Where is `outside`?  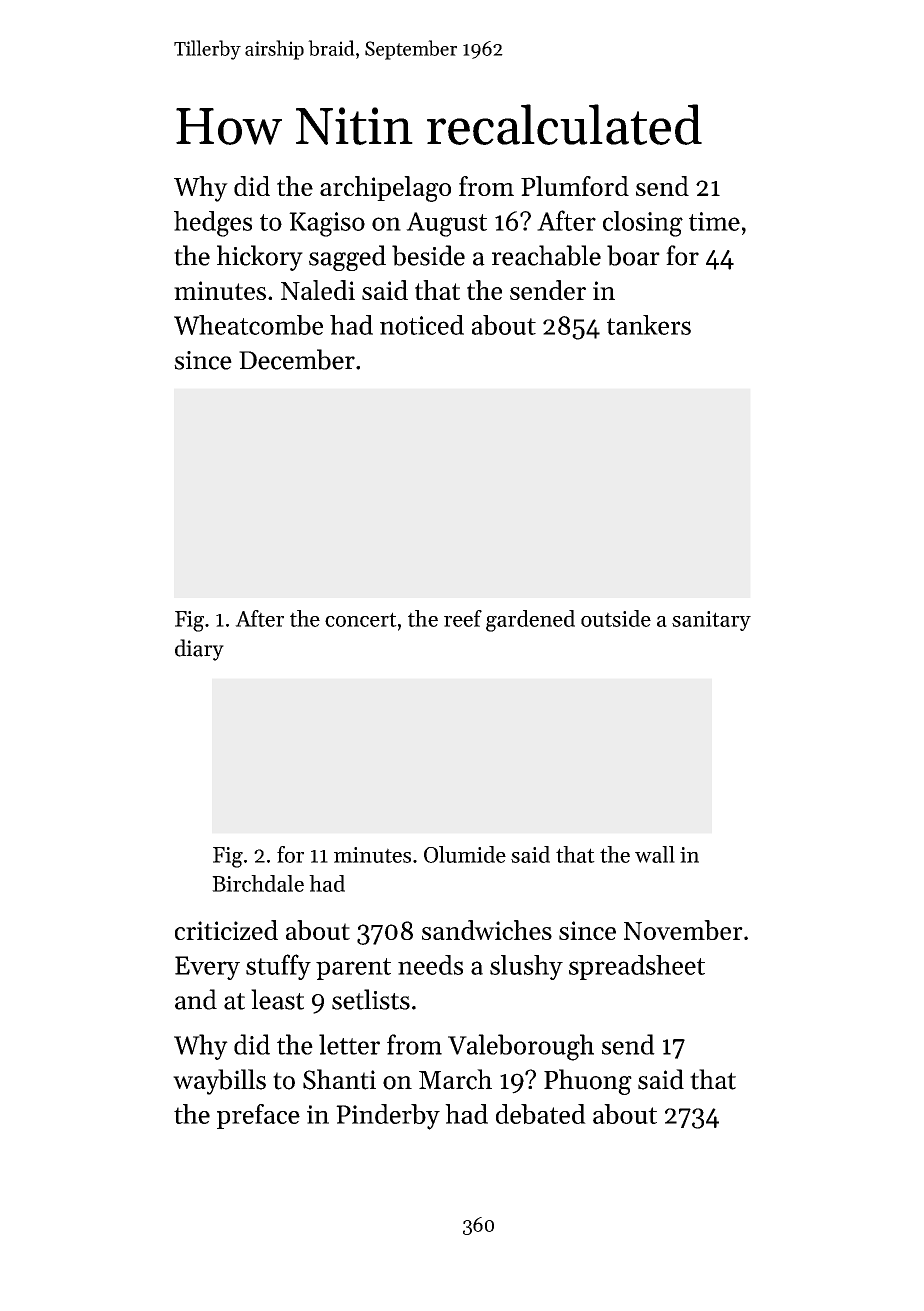 outside is located at coordinates (616, 618).
